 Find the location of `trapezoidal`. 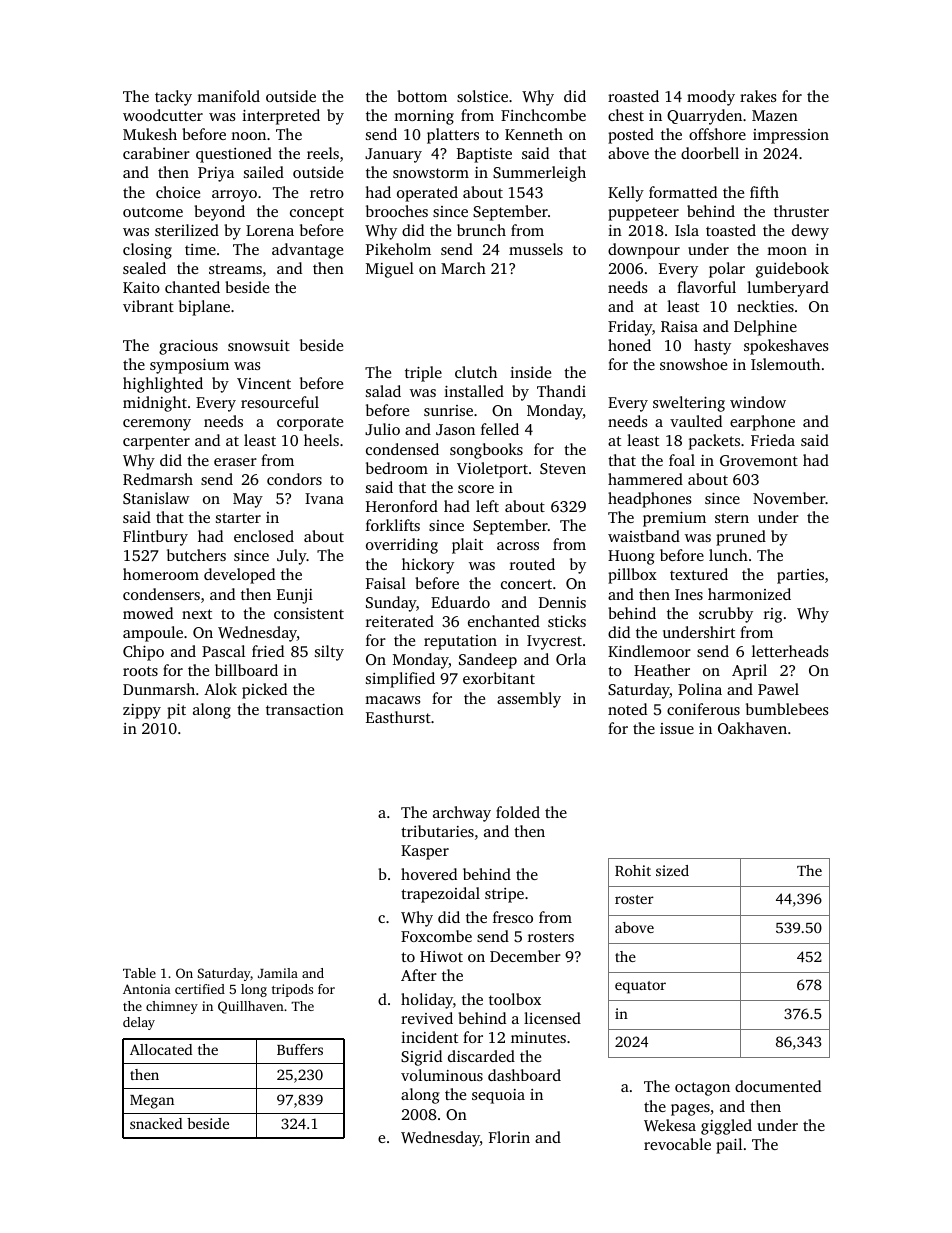

trapezoidal is located at coordinates (440, 895).
